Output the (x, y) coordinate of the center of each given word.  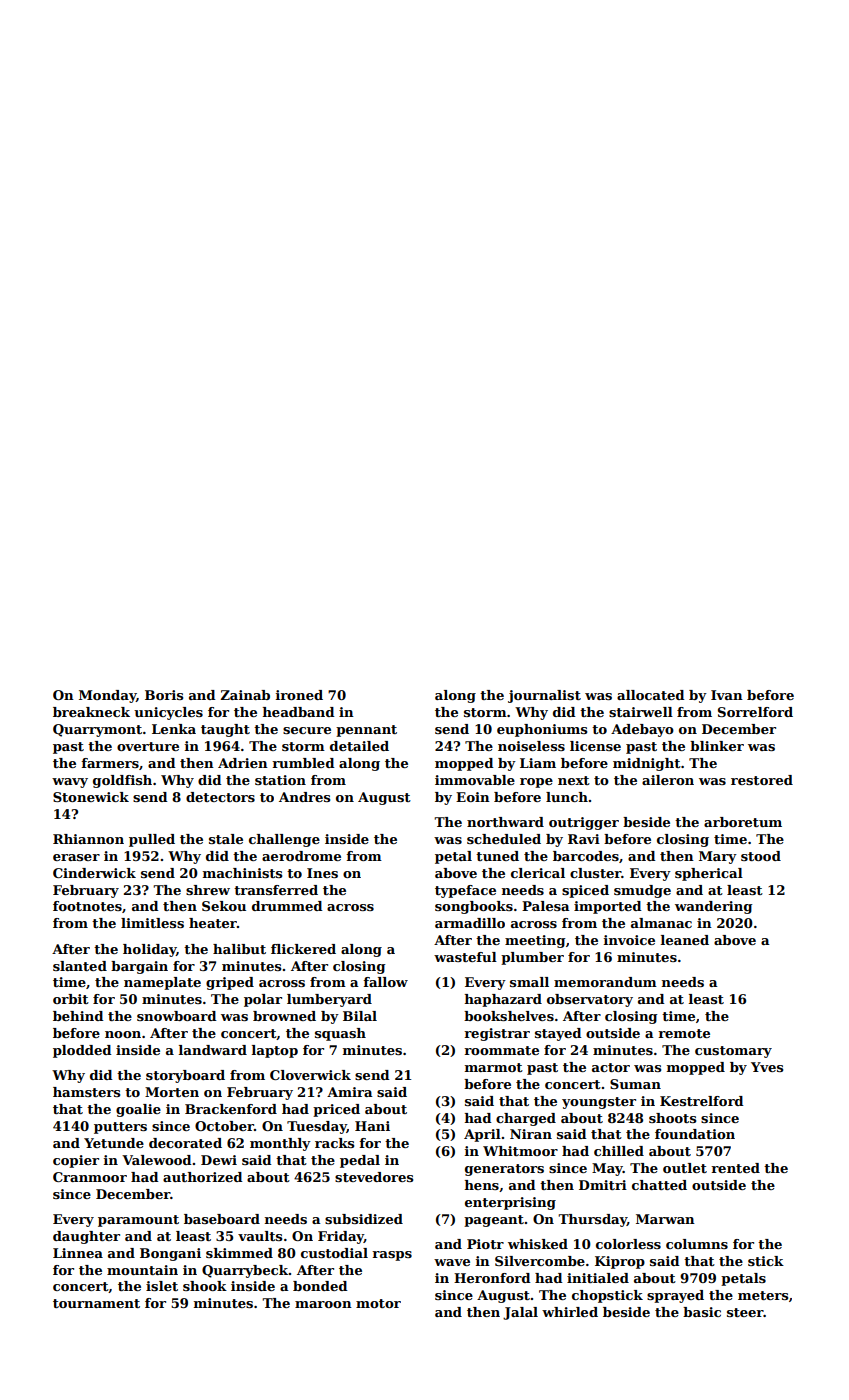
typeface (465, 891)
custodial (334, 1253)
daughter (86, 1237)
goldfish (122, 781)
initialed (598, 1278)
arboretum (743, 822)
